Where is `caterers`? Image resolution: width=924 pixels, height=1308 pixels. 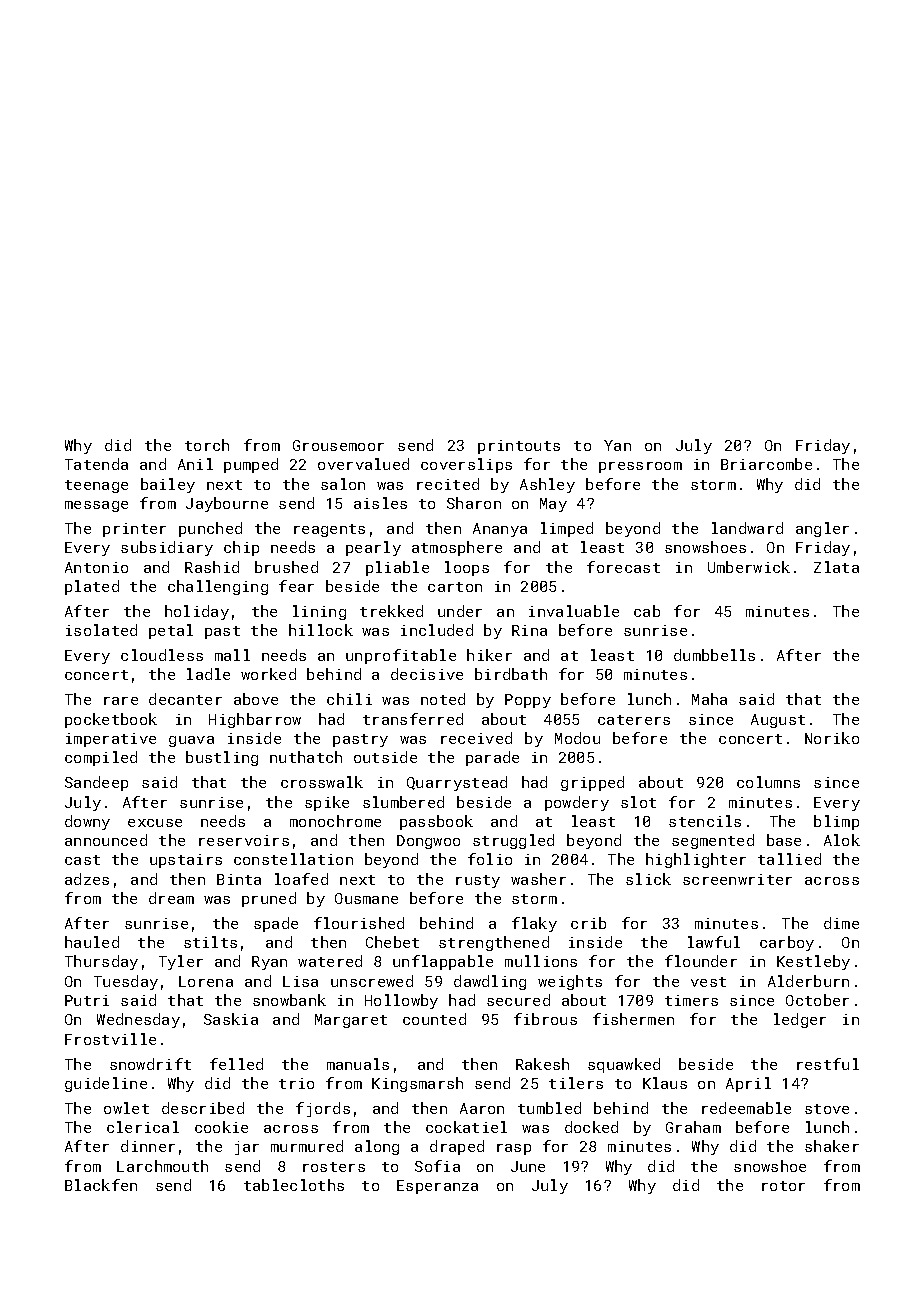
caterers is located at coordinates (634, 720).
